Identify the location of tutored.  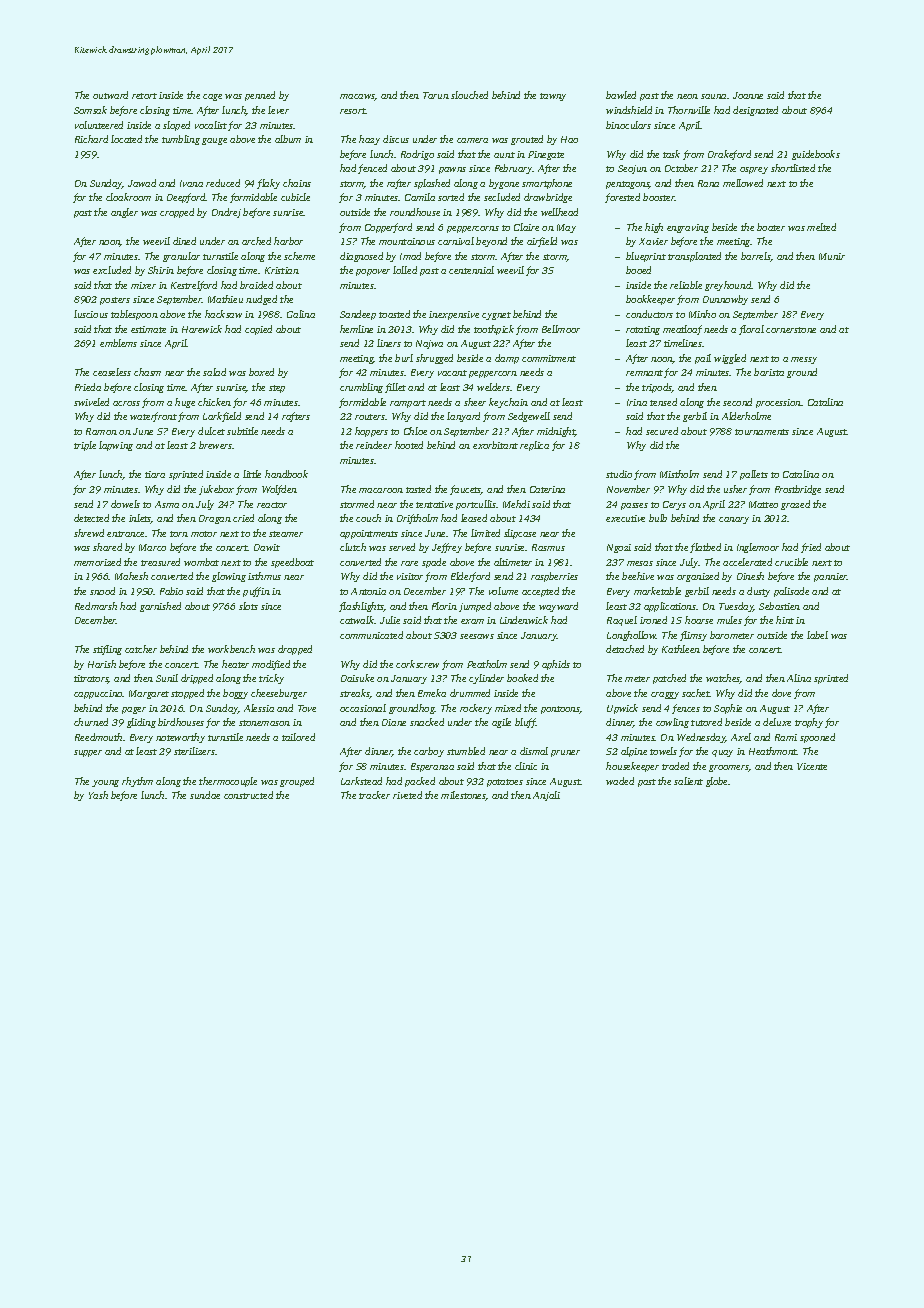
(706, 722).
